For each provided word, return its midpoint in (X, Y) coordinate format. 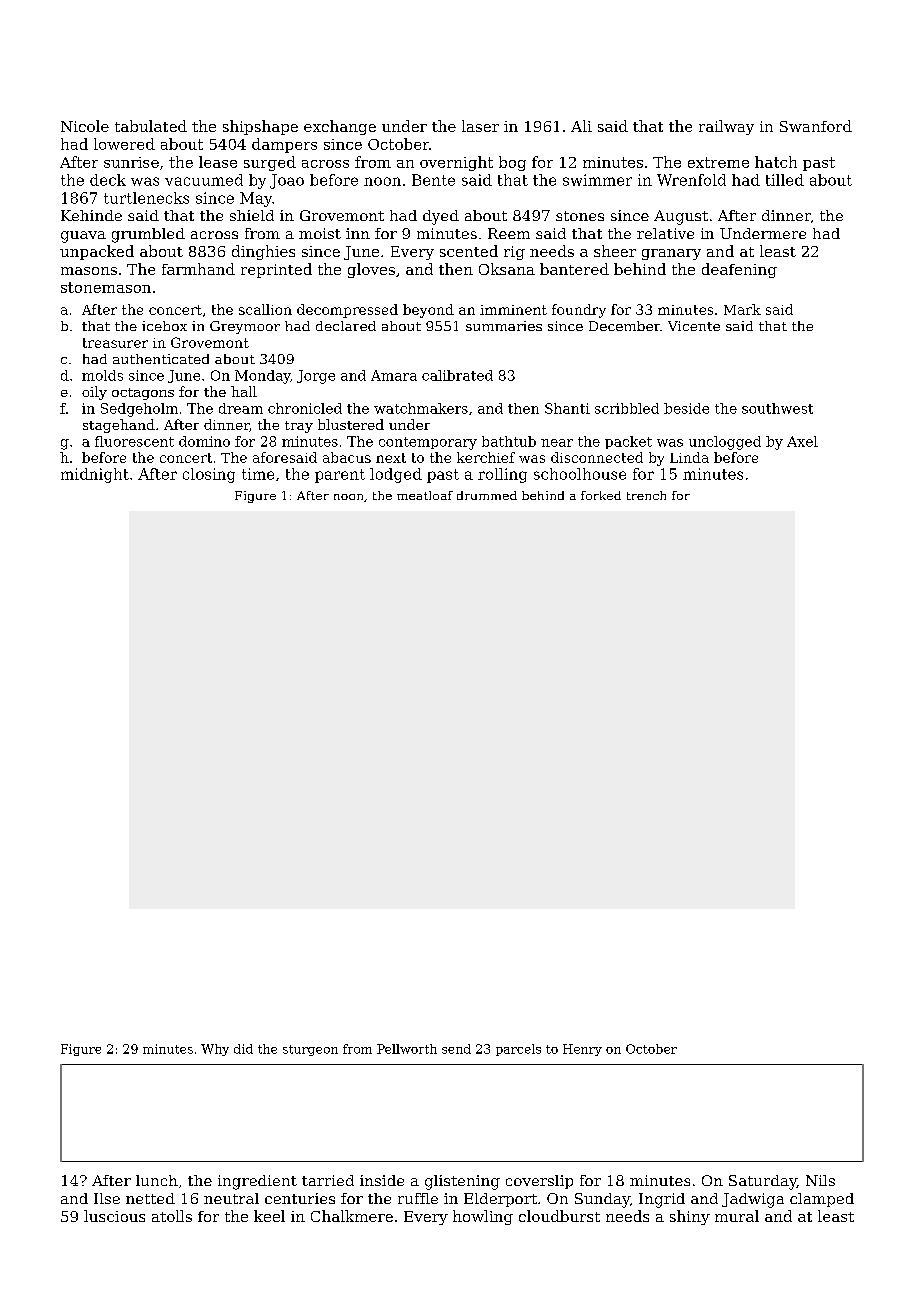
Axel (802, 441)
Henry (582, 1050)
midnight (95, 475)
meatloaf (425, 495)
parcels (518, 1050)
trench (646, 495)
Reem (509, 233)
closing (209, 475)
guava (83, 237)
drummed (487, 495)
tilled (785, 180)
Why (215, 1050)
